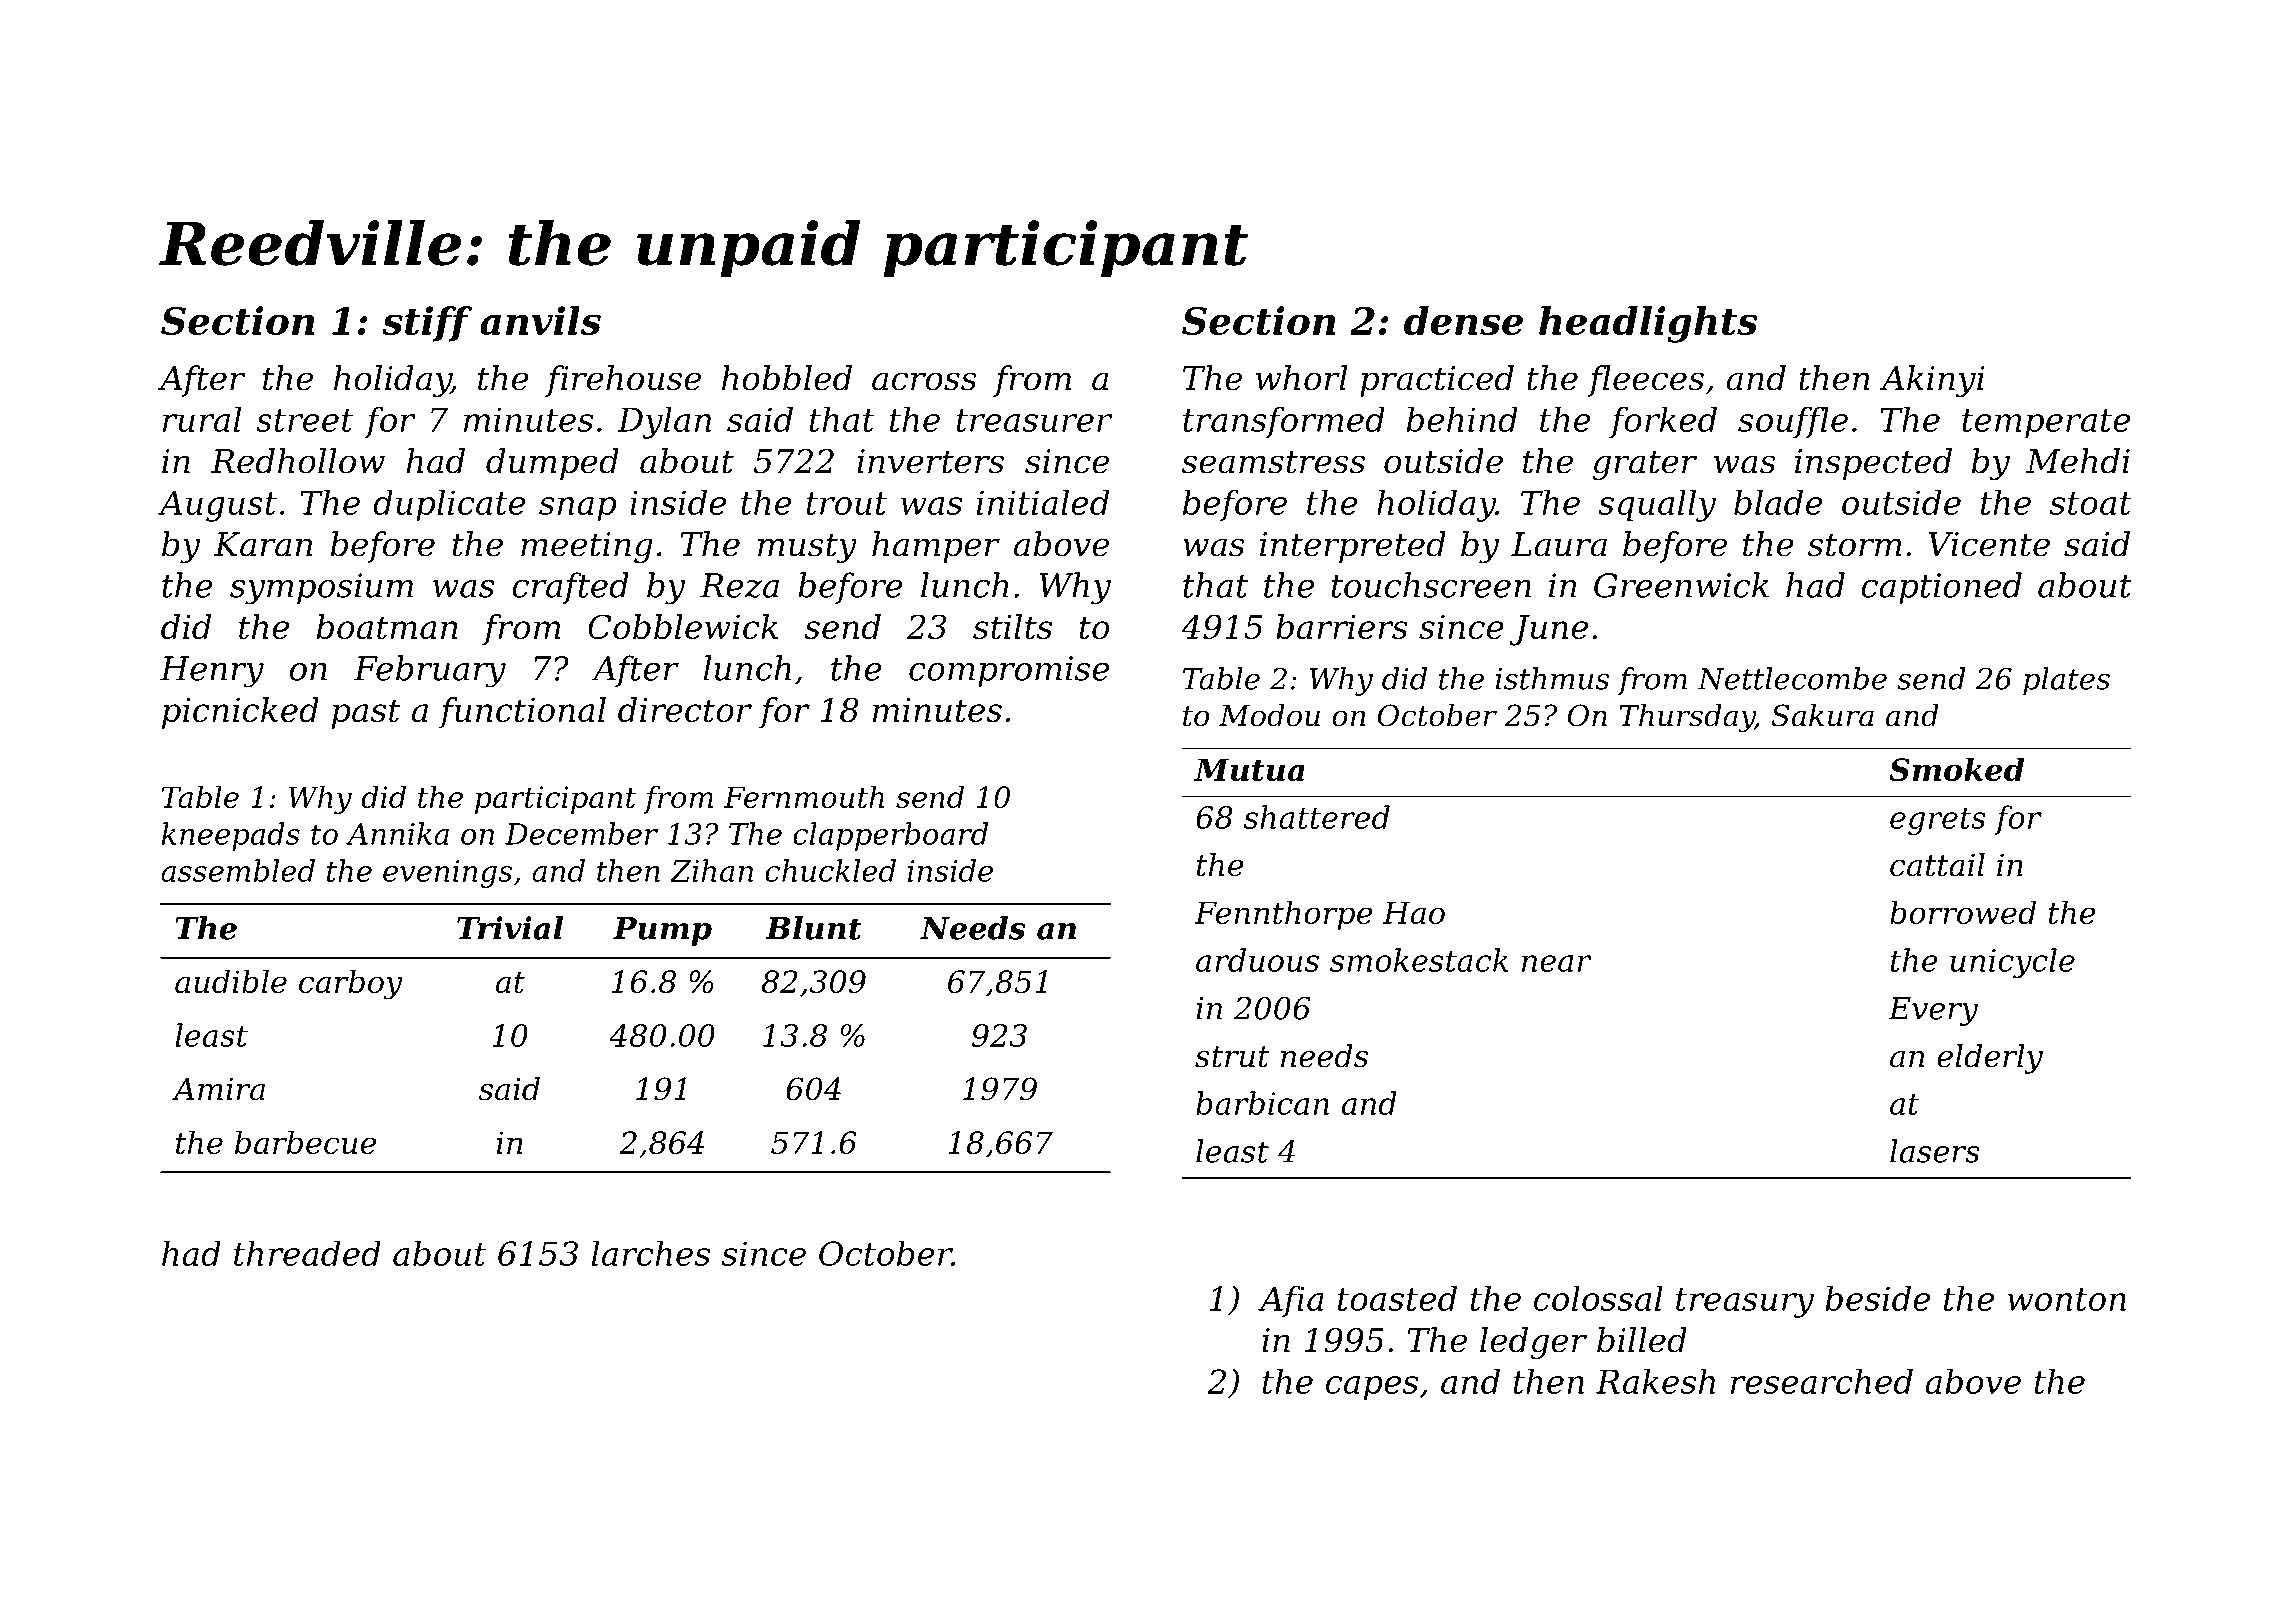 Image resolution: width=2292 pixels, height=1620 pixels. I want to click on Hao, so click(1414, 912).
